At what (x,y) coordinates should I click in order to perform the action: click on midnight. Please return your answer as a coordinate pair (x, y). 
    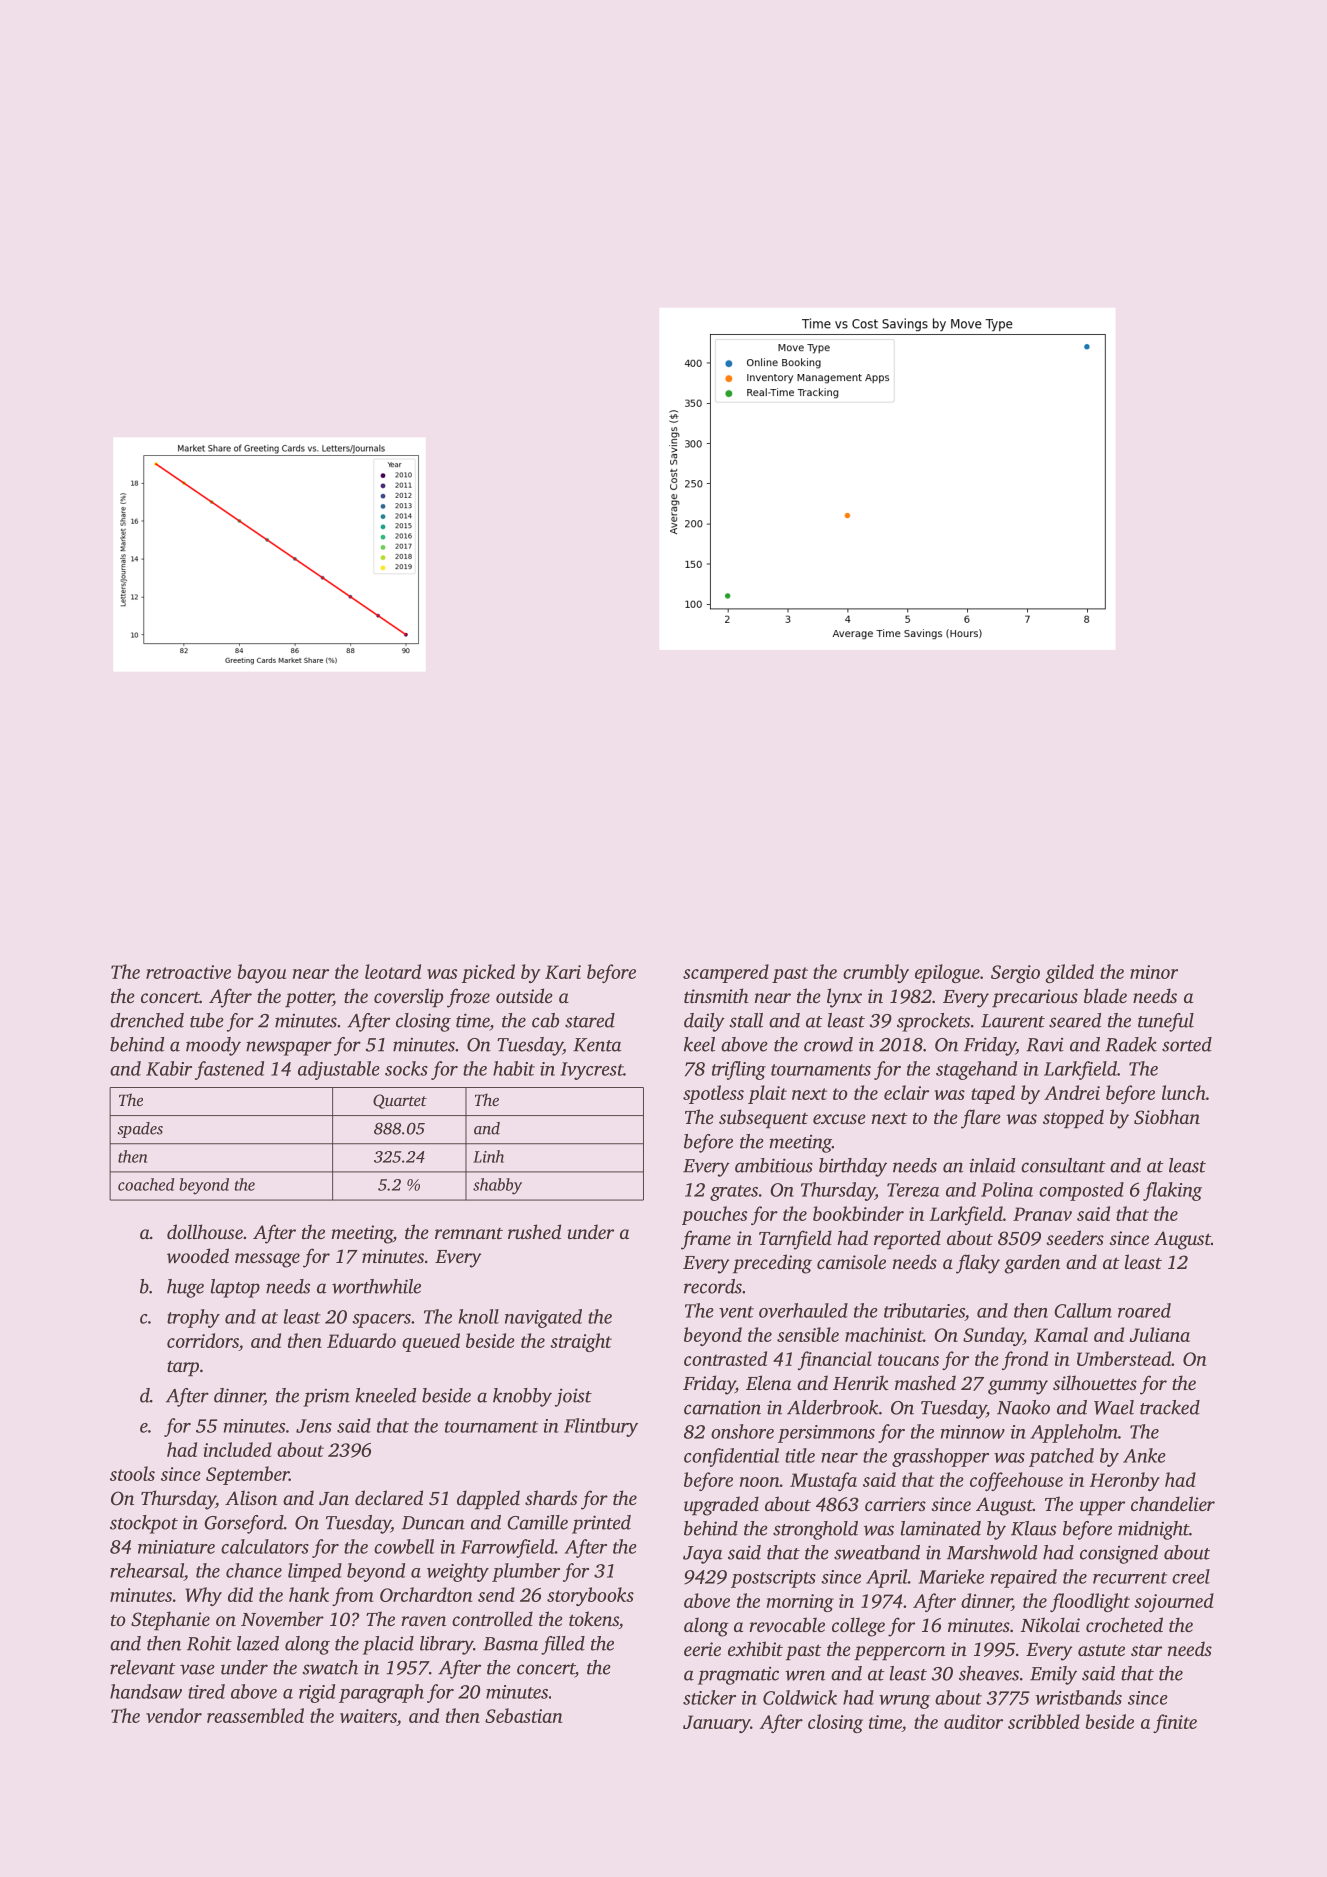
    Looking at the image, I should click on (1153, 1530).
